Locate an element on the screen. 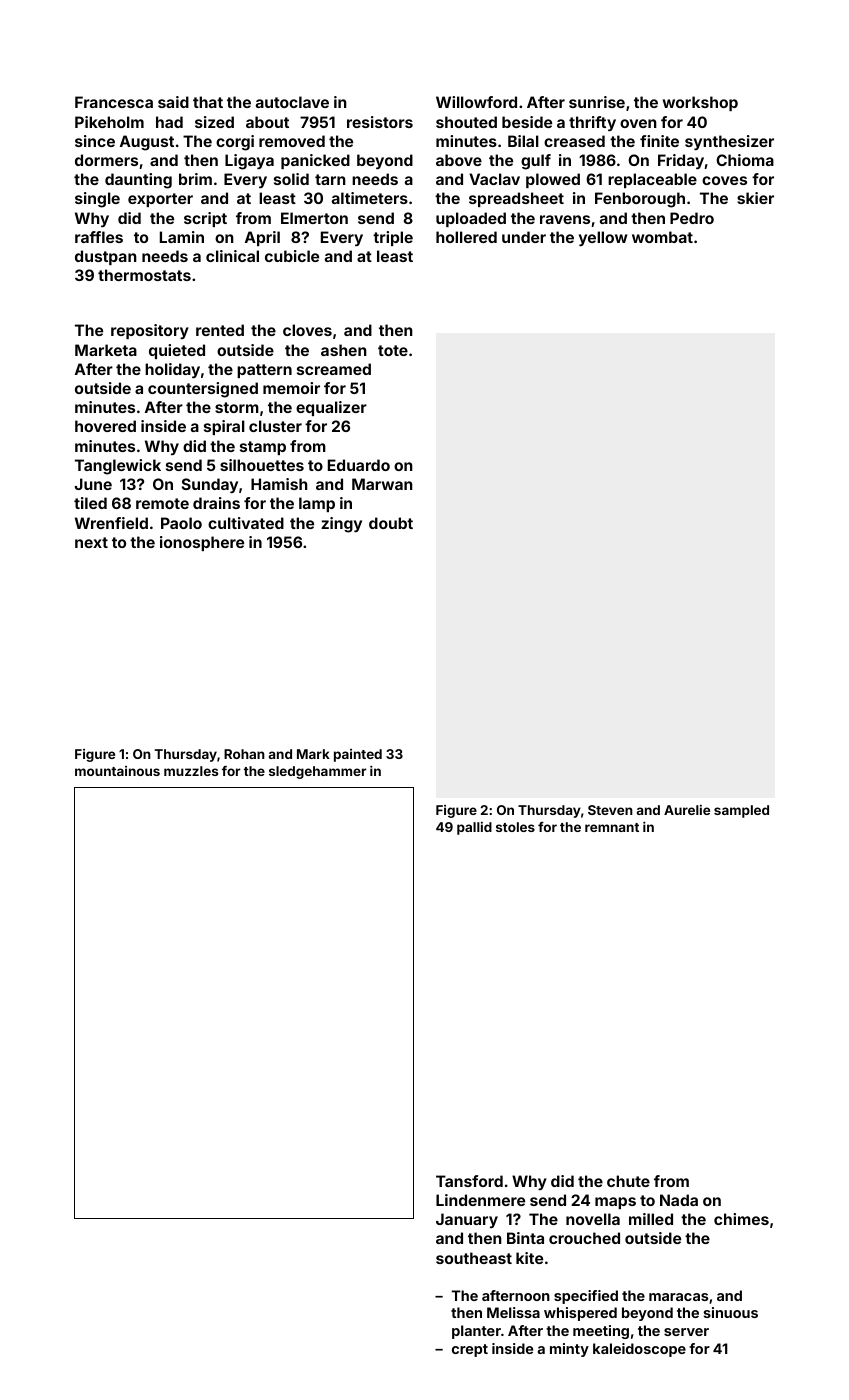 Image resolution: width=849 pixels, height=1400 pixels. Melissa is located at coordinates (513, 1312).
